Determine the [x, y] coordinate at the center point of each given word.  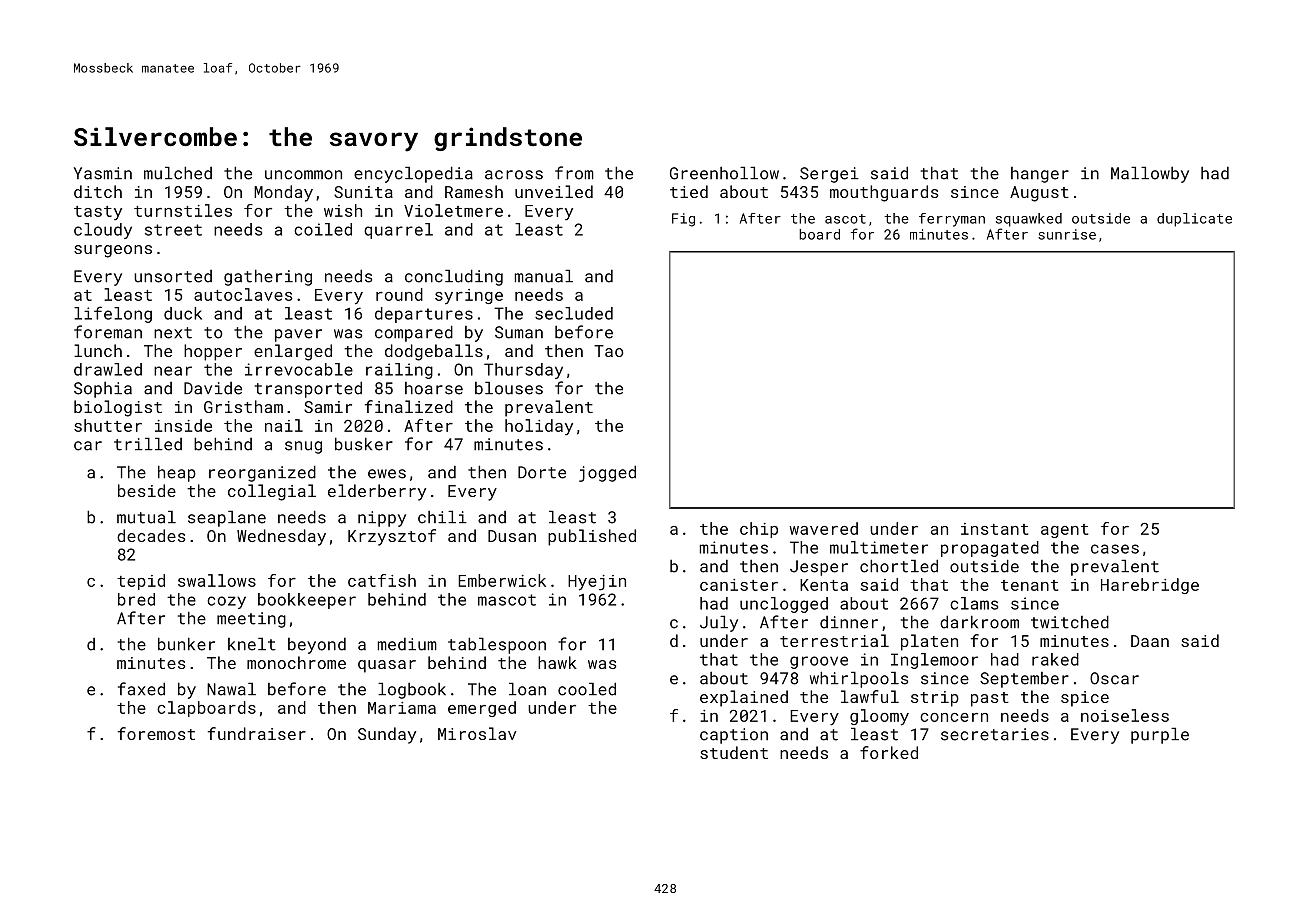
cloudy [103, 231]
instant [994, 529]
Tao [609, 351]
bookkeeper [307, 601]
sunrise [1067, 234]
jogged [607, 473]
